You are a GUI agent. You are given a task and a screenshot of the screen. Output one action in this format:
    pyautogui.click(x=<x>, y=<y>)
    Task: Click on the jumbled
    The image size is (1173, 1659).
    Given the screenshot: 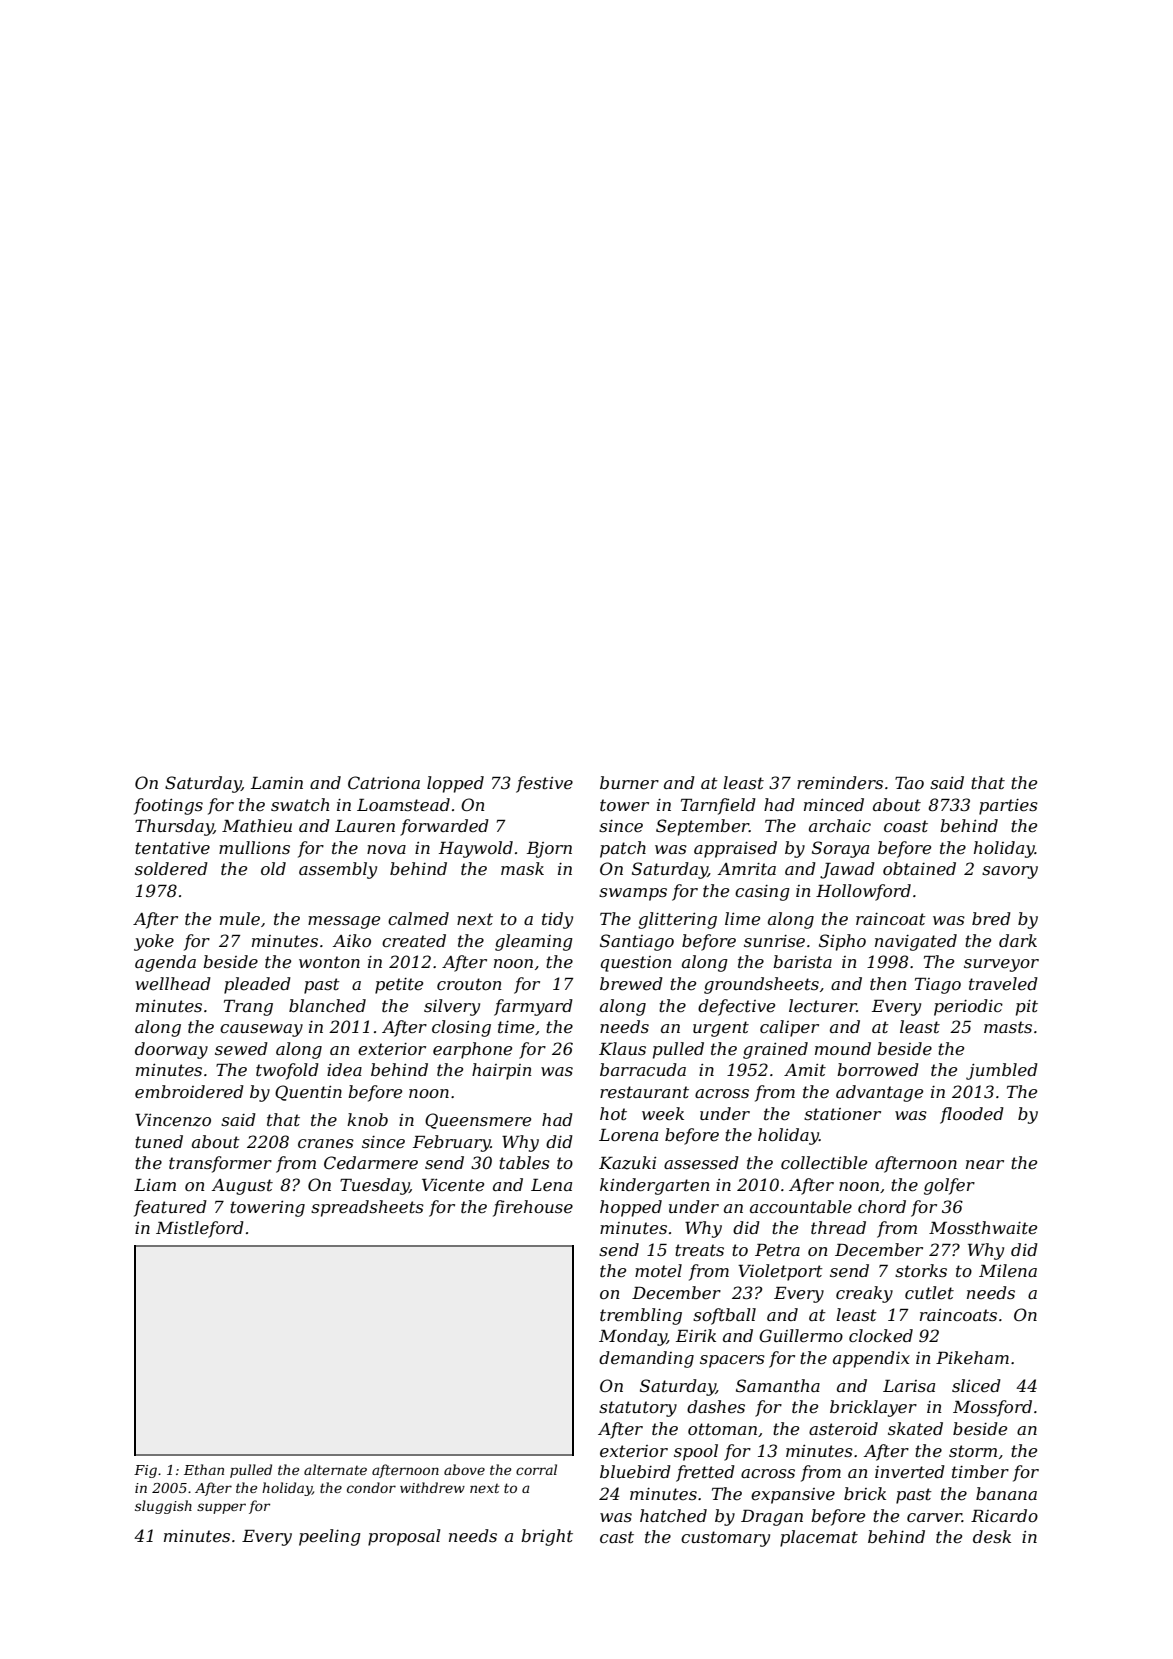 What is the action you would take?
    pyautogui.click(x=1002, y=1071)
